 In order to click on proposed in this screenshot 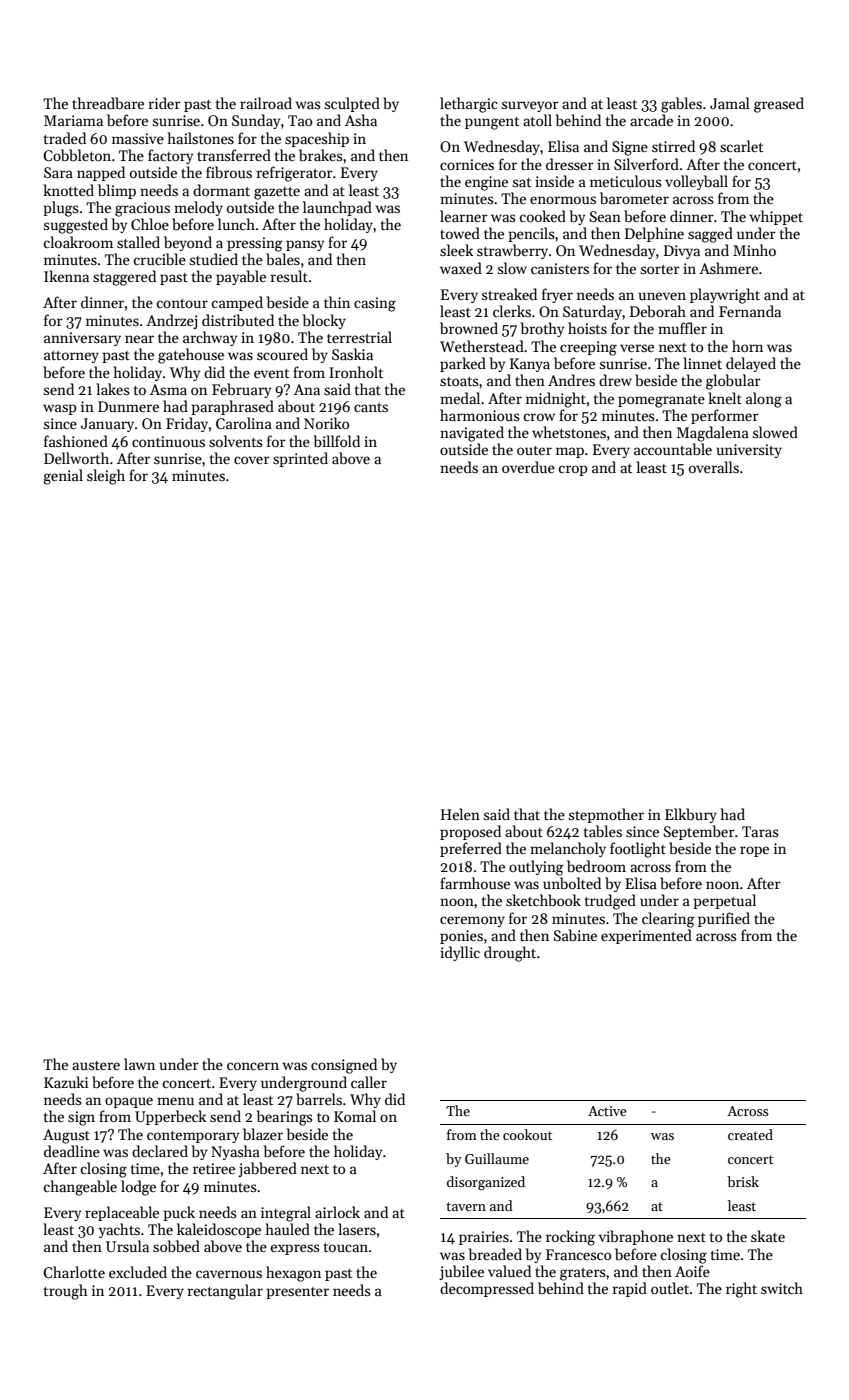, I will do `click(470, 832)`.
